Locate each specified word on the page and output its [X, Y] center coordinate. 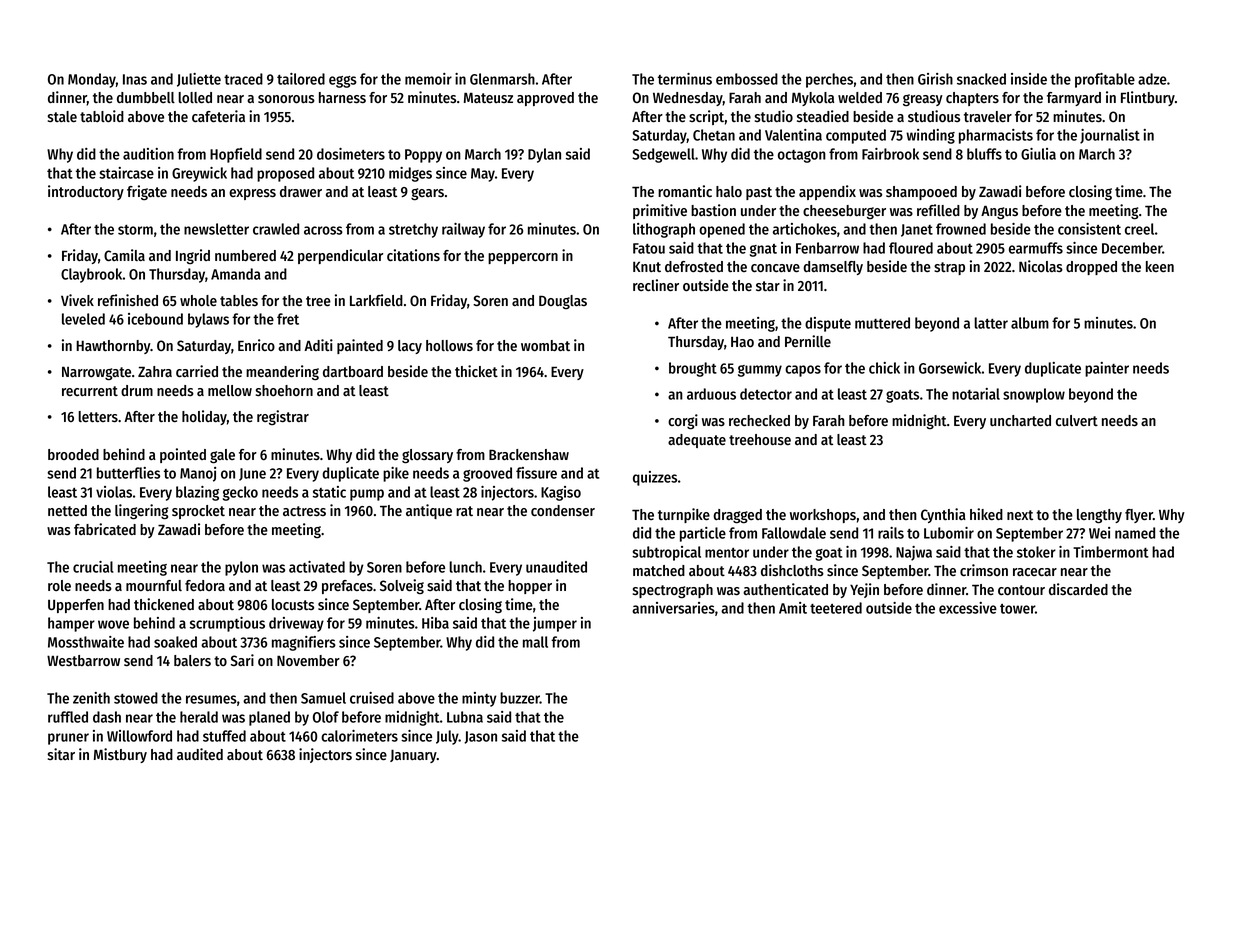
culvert [1077, 420]
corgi [683, 421]
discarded [1078, 589]
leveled [83, 319]
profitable [1105, 80]
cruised [372, 698]
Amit [793, 608]
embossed [747, 79]
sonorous [286, 99]
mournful [154, 585]
